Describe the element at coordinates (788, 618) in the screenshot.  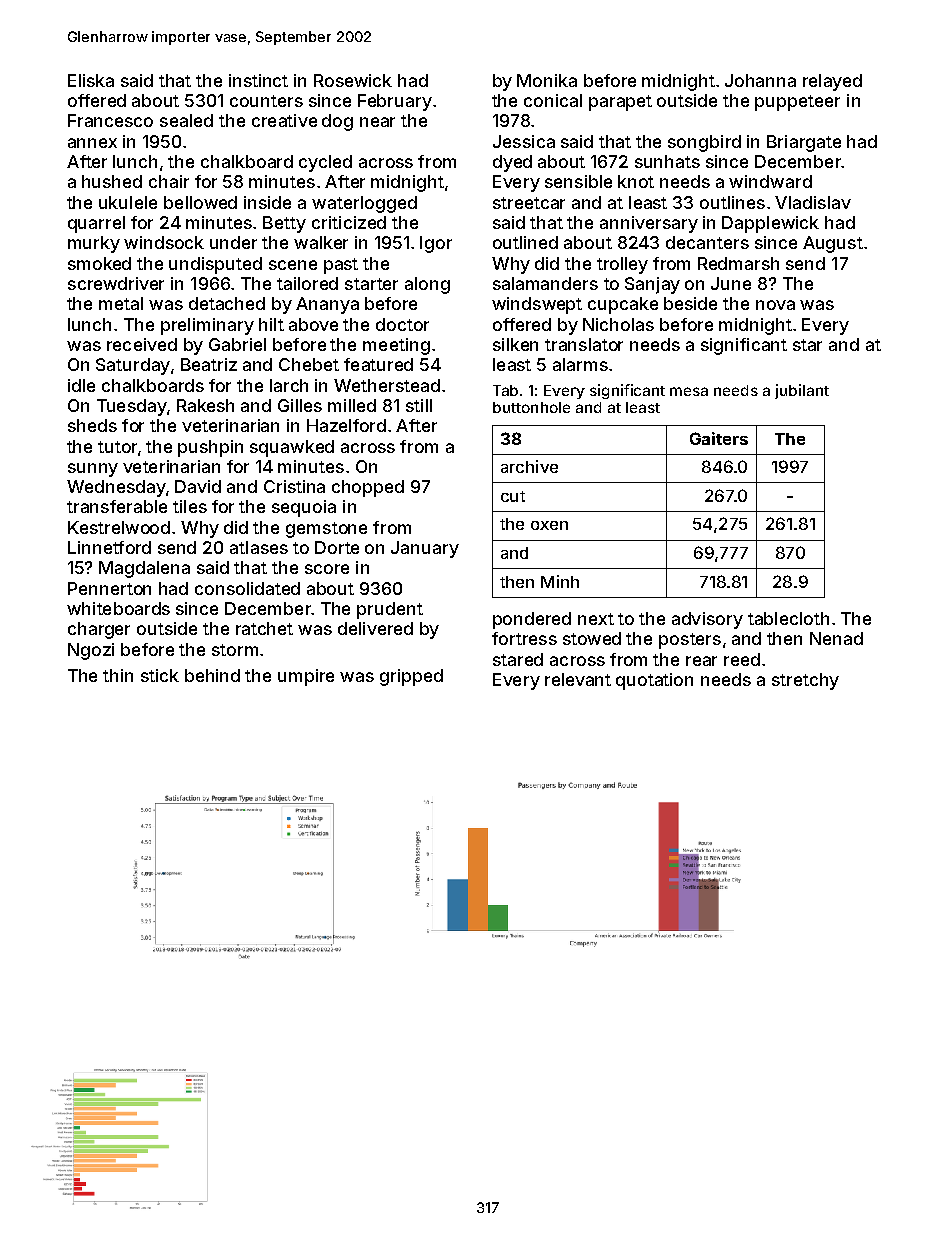
I see `tablecloth` at that location.
